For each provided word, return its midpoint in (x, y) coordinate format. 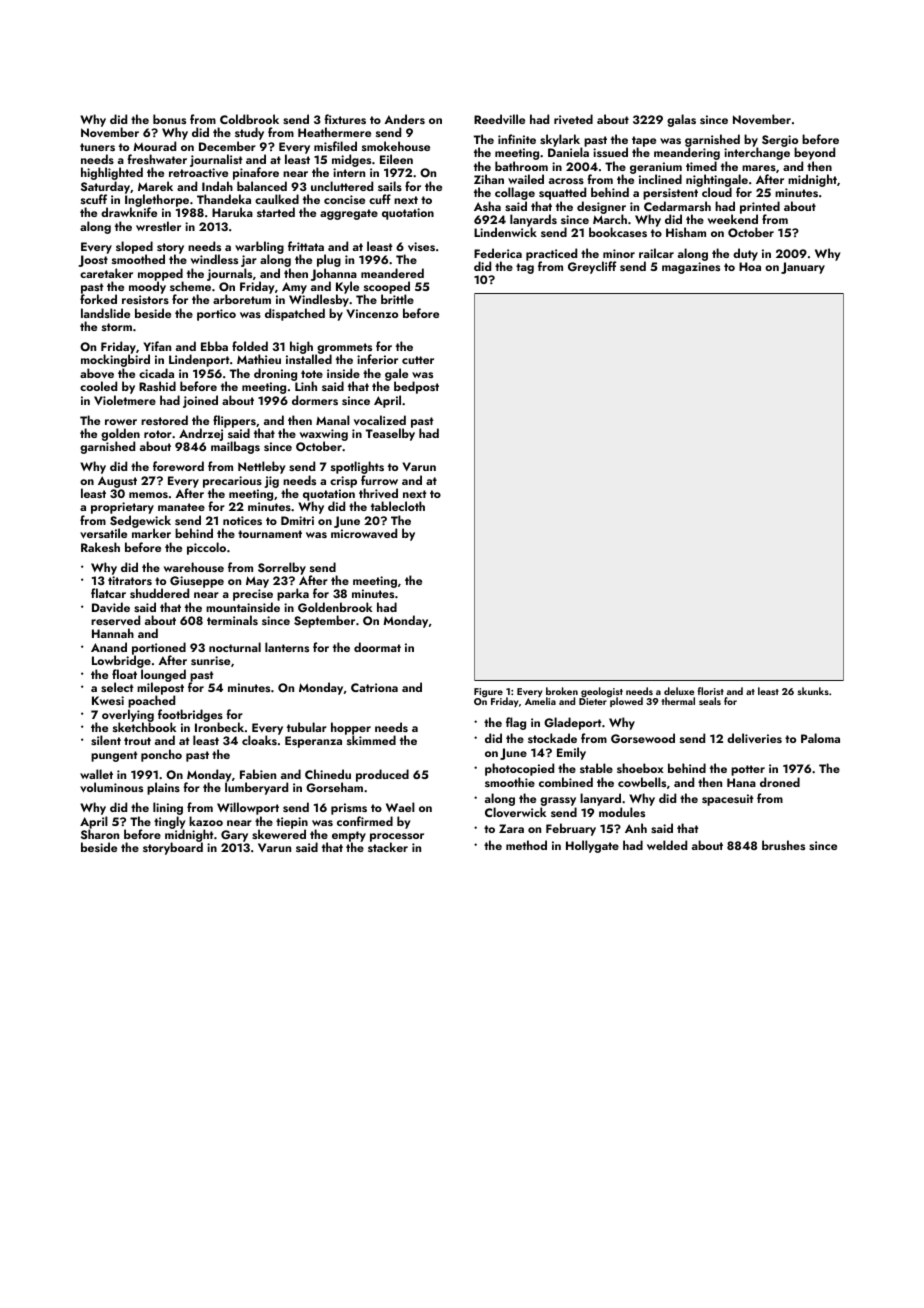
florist (711, 691)
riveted (573, 119)
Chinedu (328, 774)
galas (681, 120)
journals (229, 274)
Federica (498, 253)
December (227, 146)
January (803, 268)
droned (780, 782)
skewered (279, 834)
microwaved (364, 533)
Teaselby (390, 434)
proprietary (122, 508)
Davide (111, 607)
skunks (813, 691)
